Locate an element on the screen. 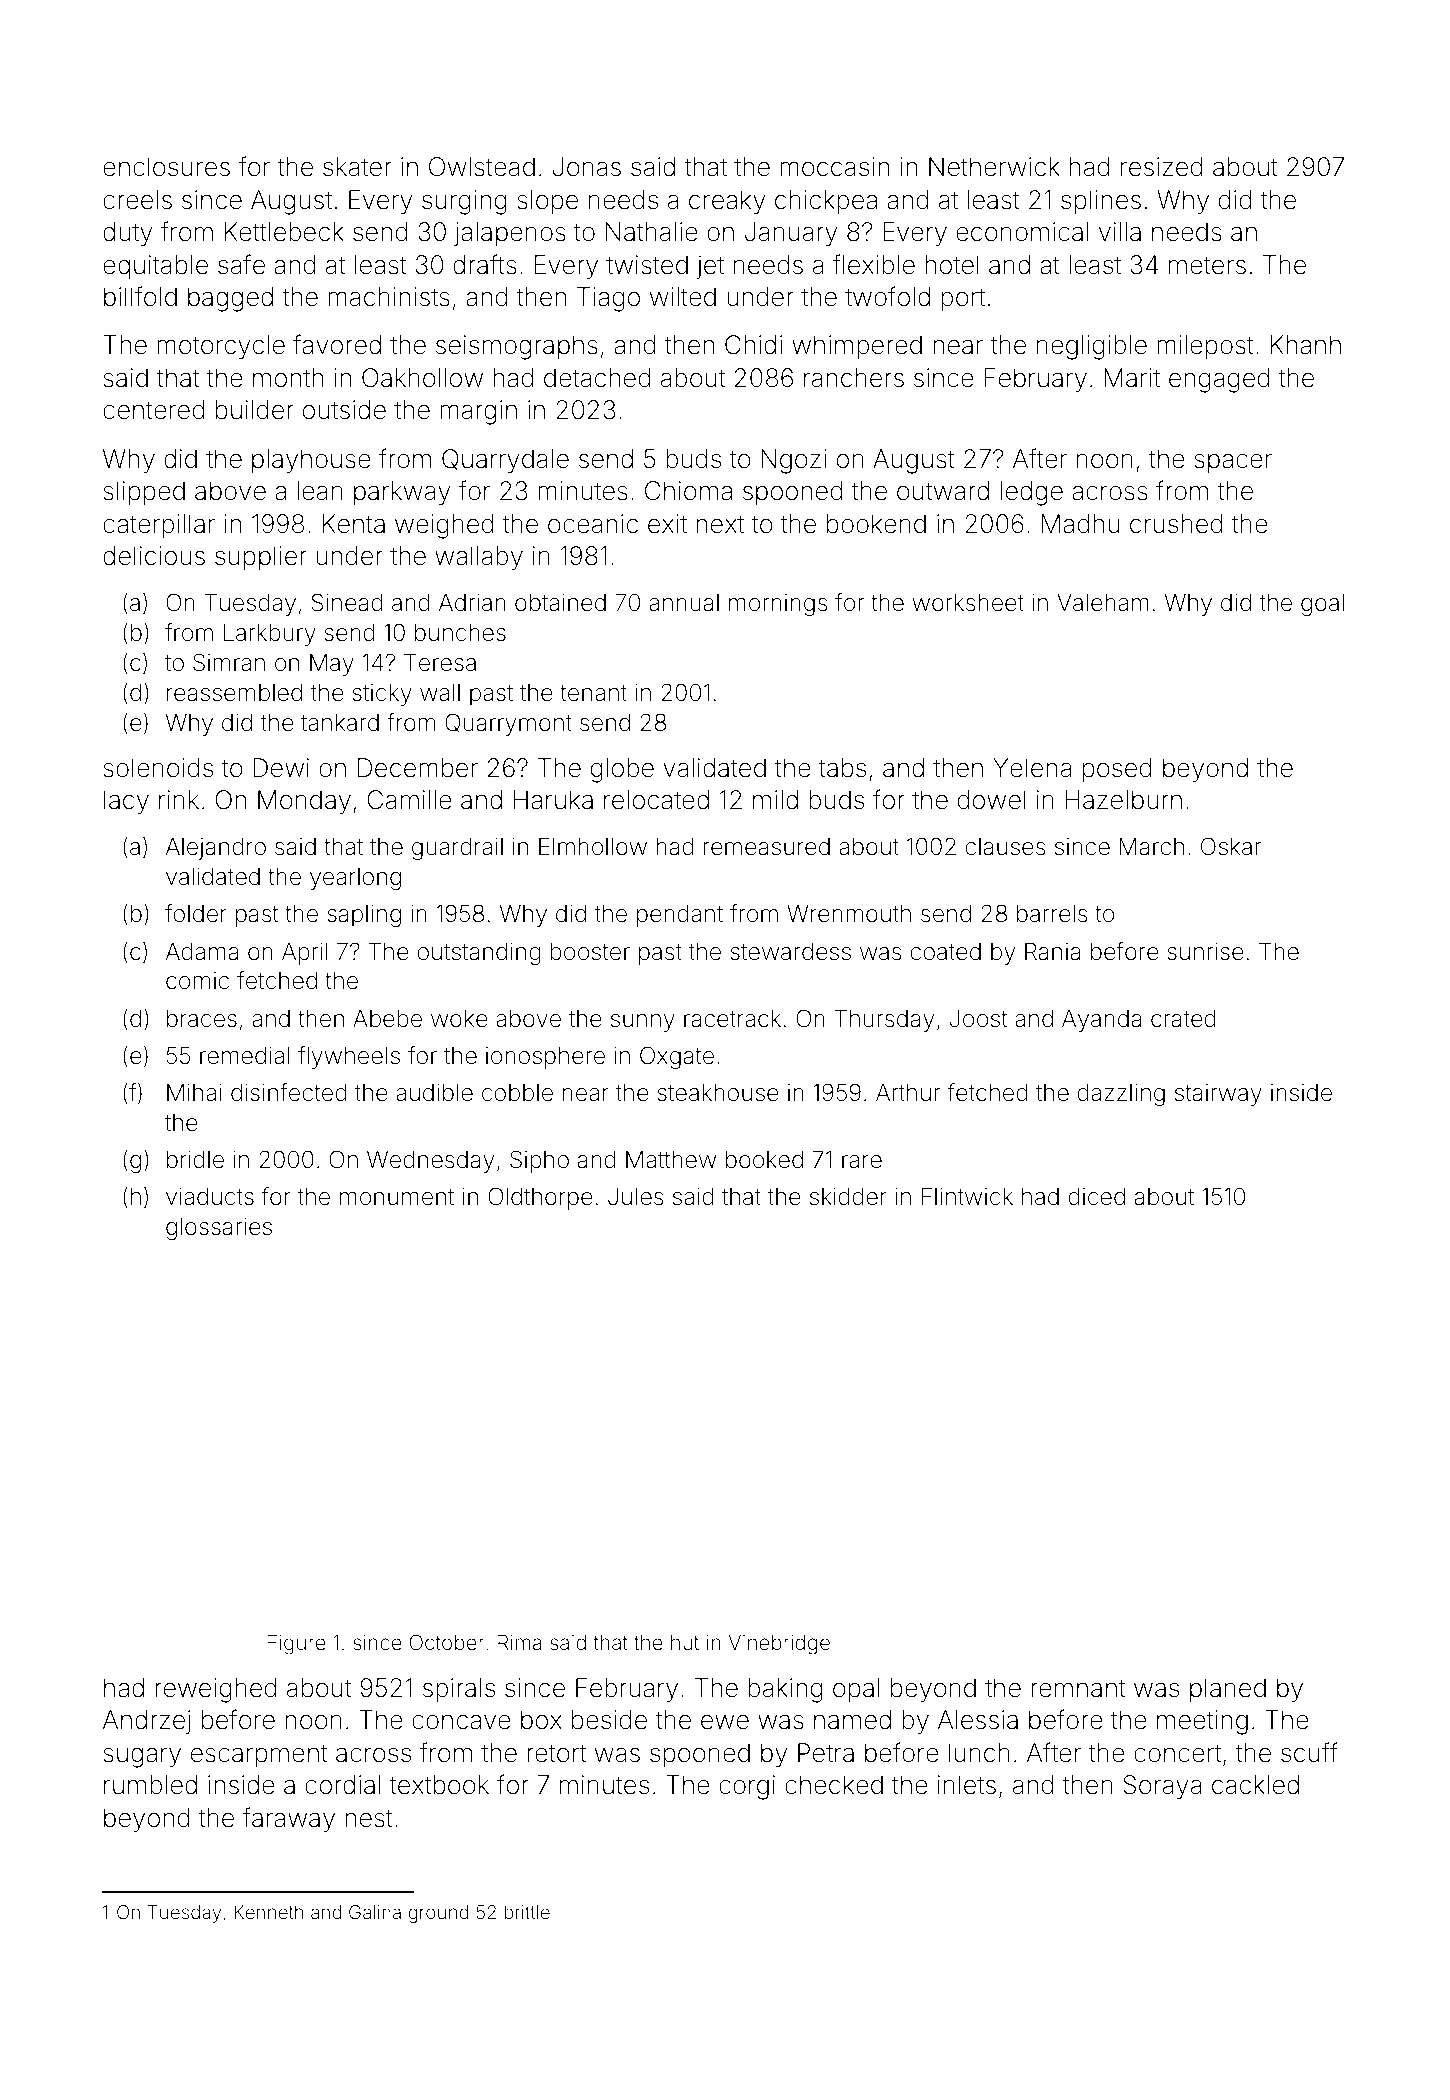  delicious is located at coordinates (154, 556).
